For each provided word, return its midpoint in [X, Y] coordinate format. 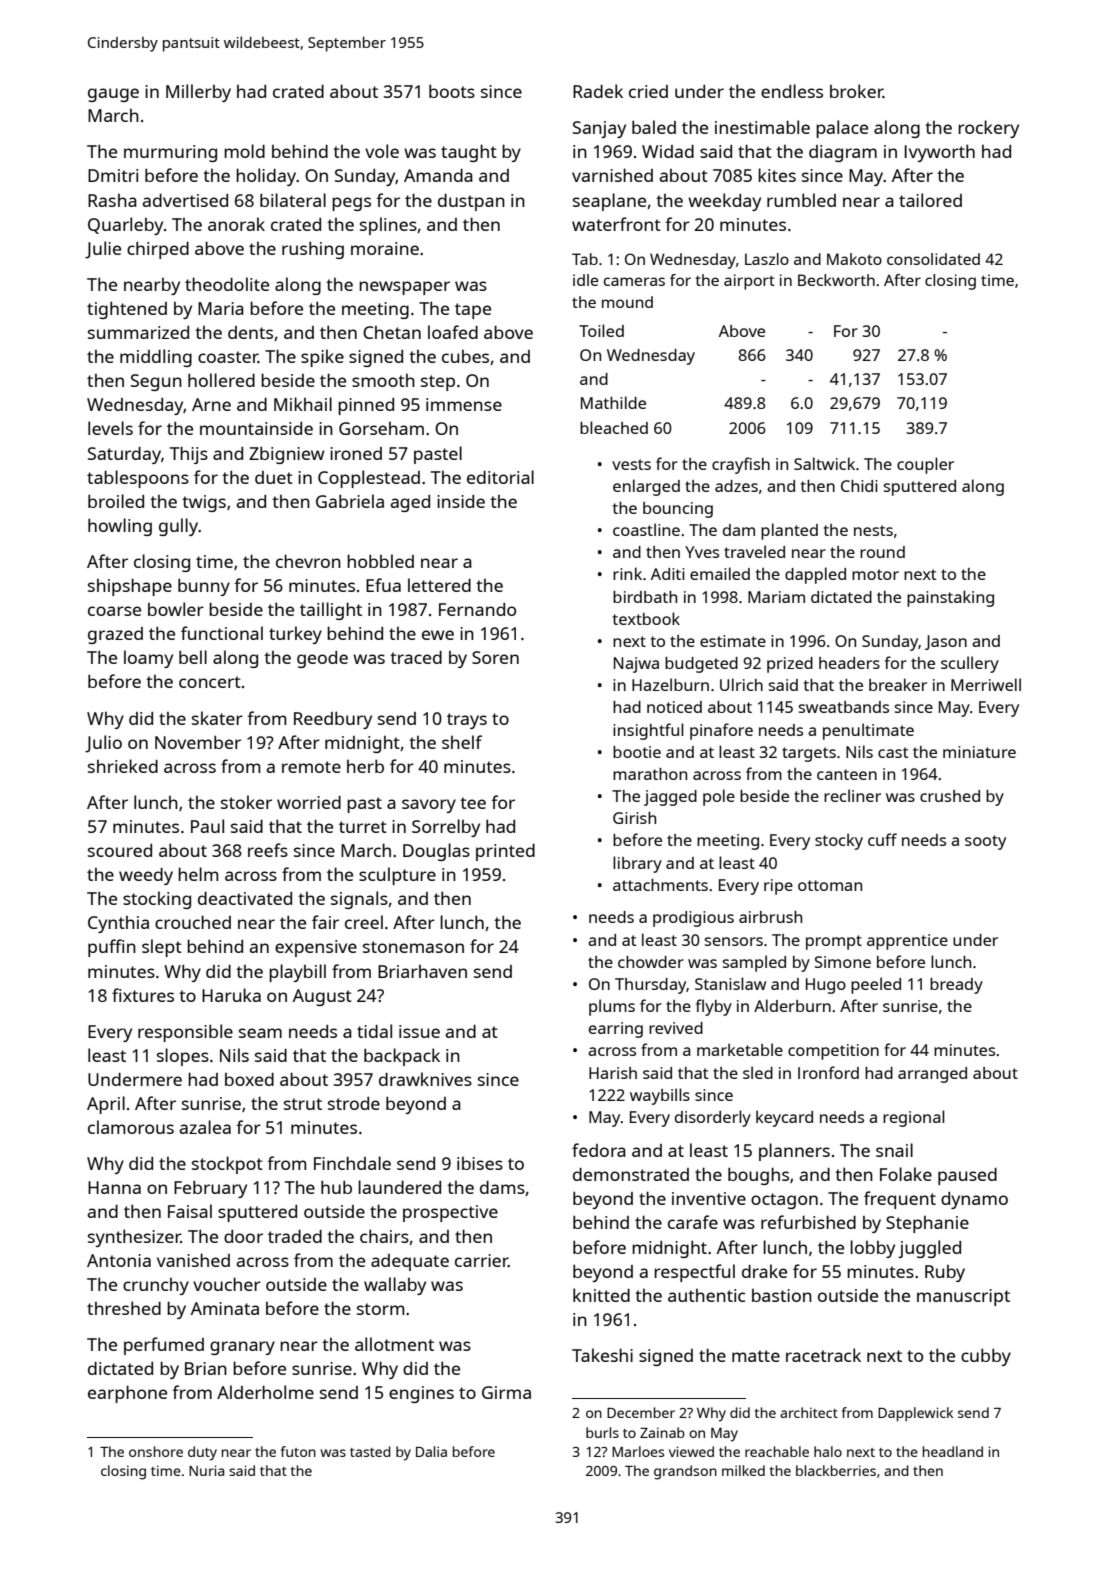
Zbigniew [286, 455]
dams [502, 1187]
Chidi [859, 486]
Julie [103, 250]
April [106, 1105]
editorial [500, 477]
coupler [925, 465]
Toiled [601, 330]
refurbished [808, 1222]
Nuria [206, 1470]
